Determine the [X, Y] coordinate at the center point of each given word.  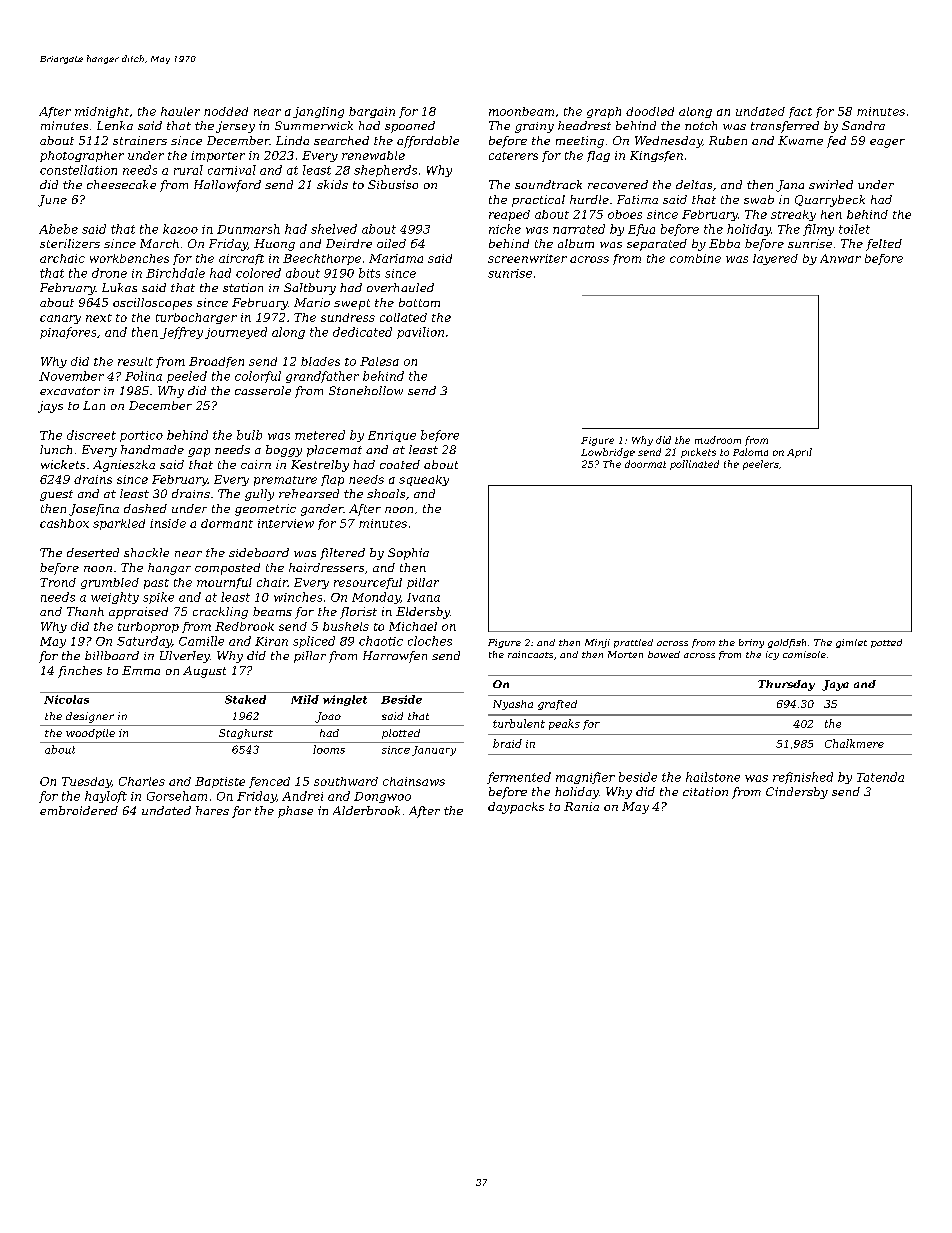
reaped [509, 215]
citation [705, 791]
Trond [58, 582]
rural [188, 170]
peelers [761, 465]
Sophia [408, 554]
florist [358, 613]
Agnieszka [124, 466]
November [71, 376]
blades [320, 361]
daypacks [516, 808]
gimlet [851, 643]
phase [295, 812]
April [799, 453]
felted [884, 245]
